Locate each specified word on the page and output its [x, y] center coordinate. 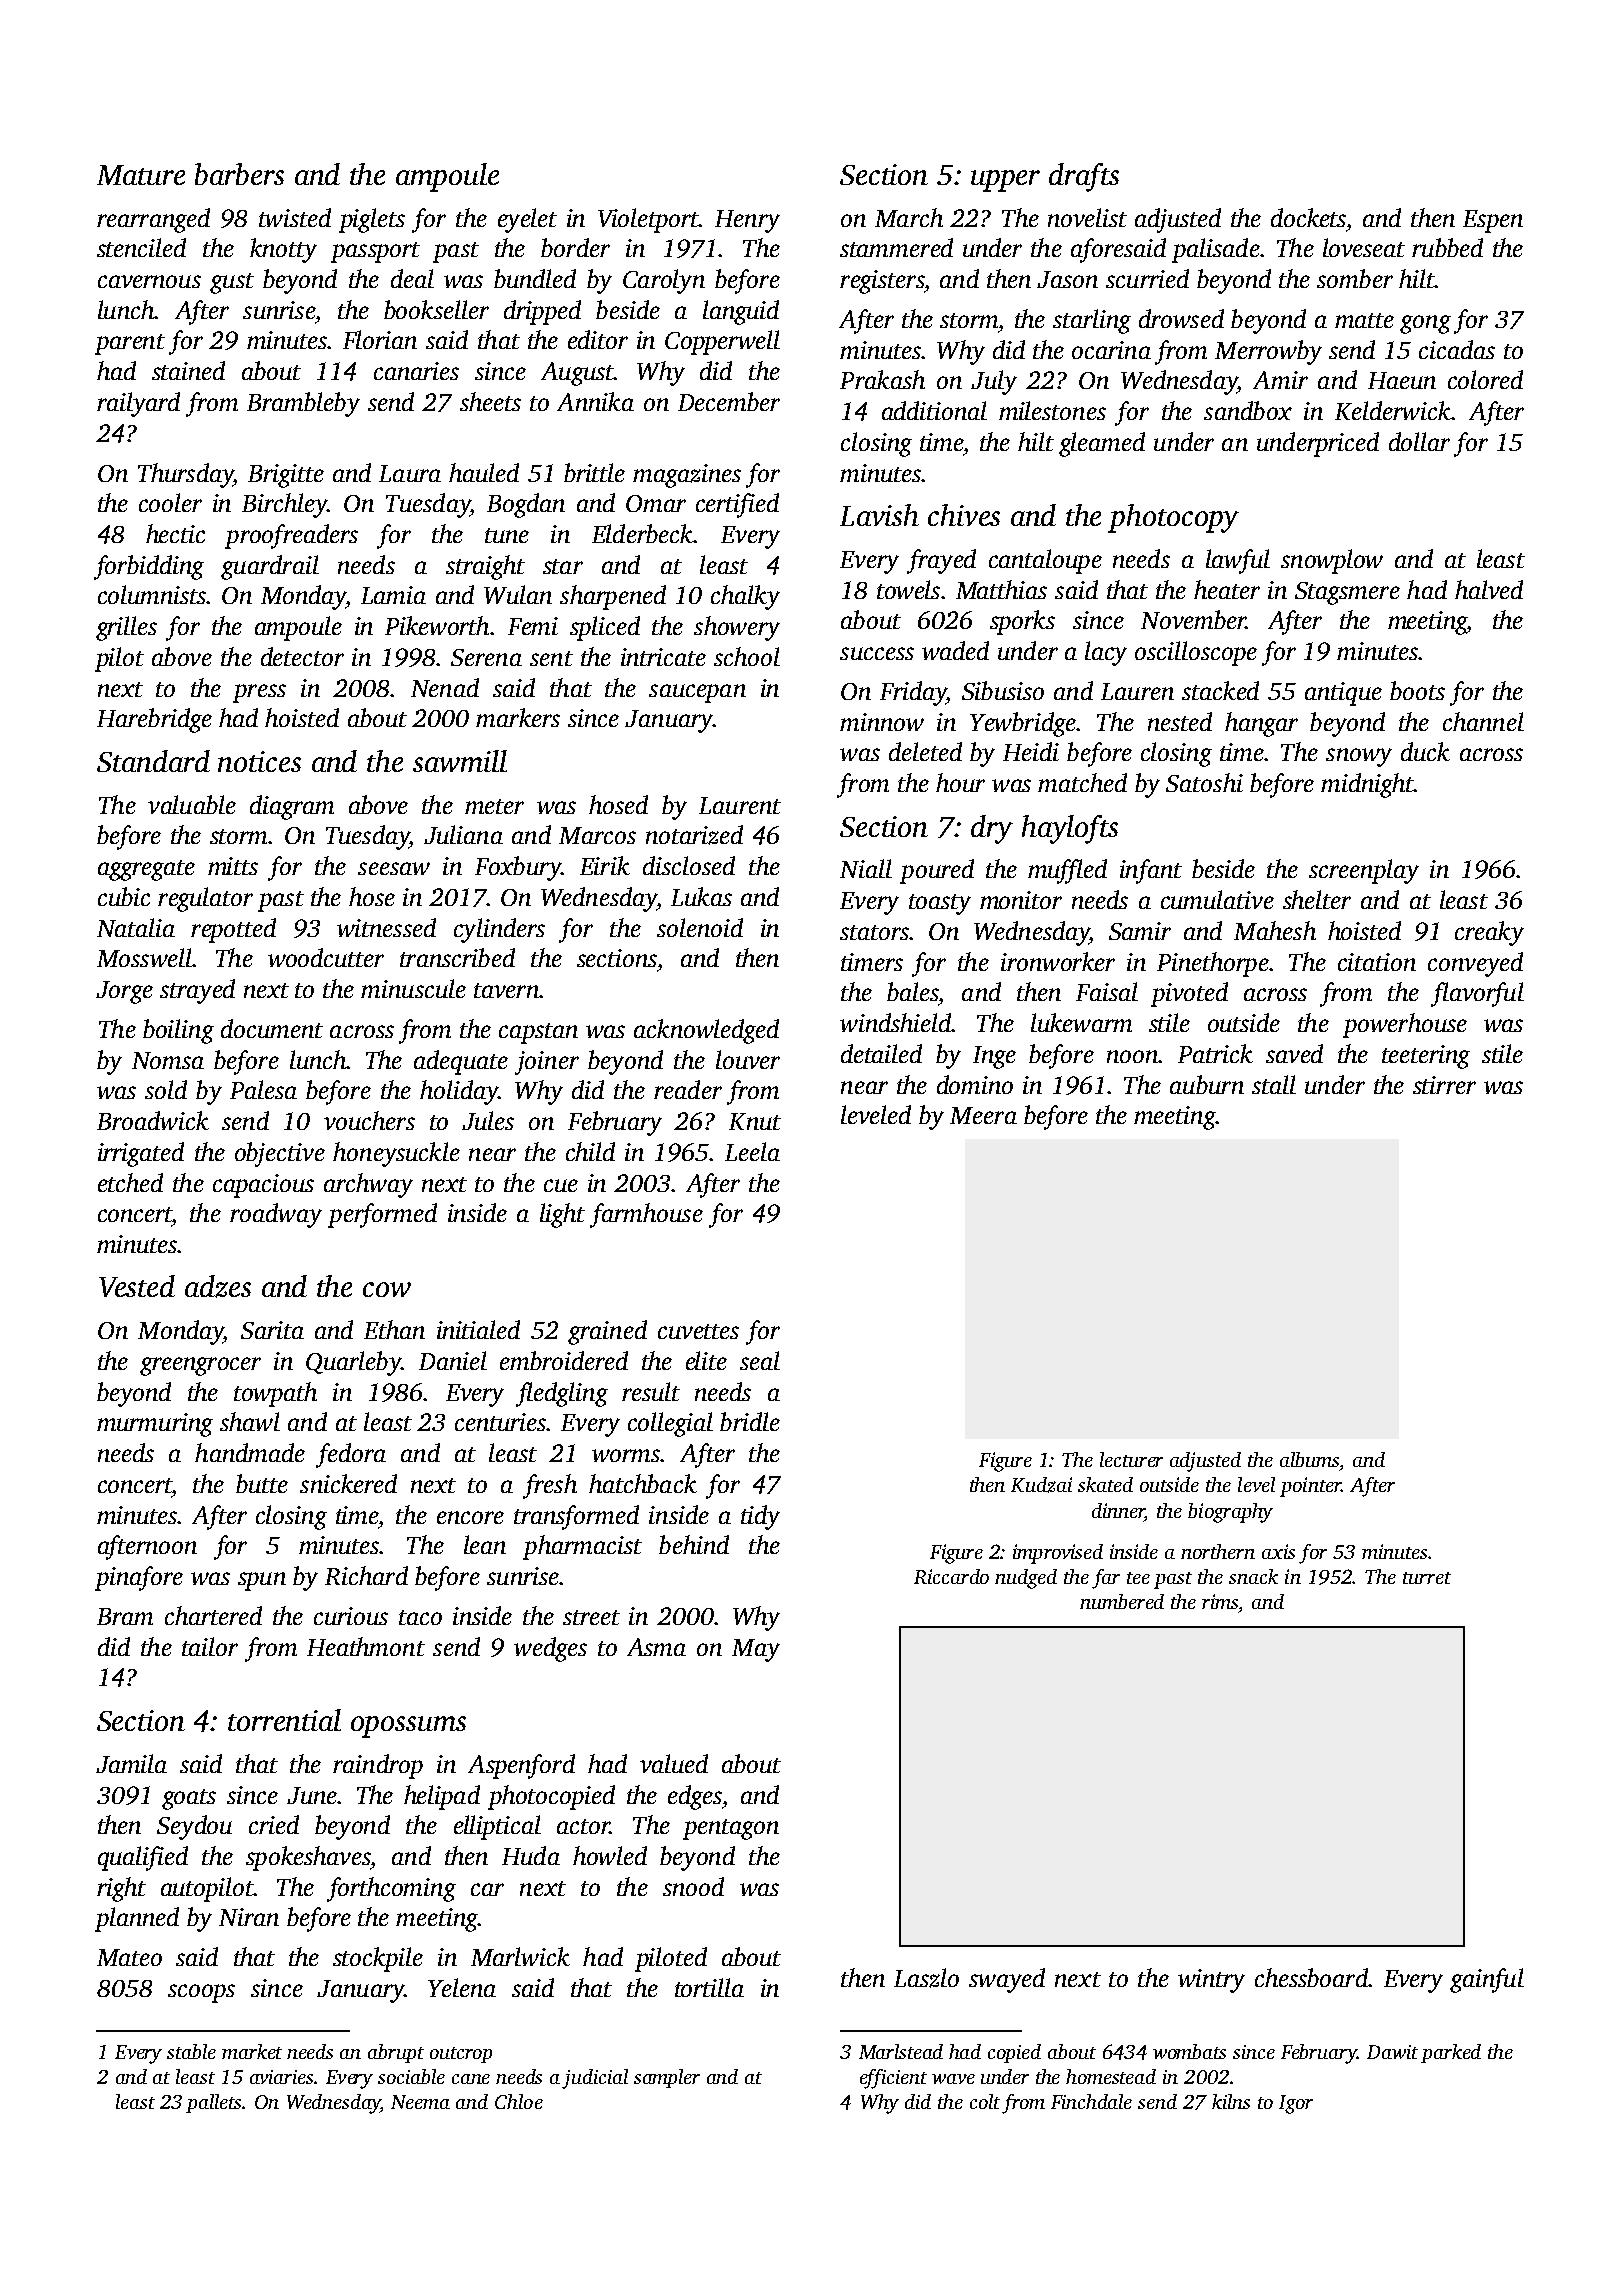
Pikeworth [437, 625]
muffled [1067, 871]
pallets [213, 2103]
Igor [1296, 2104]
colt [985, 2101]
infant [1151, 871]
